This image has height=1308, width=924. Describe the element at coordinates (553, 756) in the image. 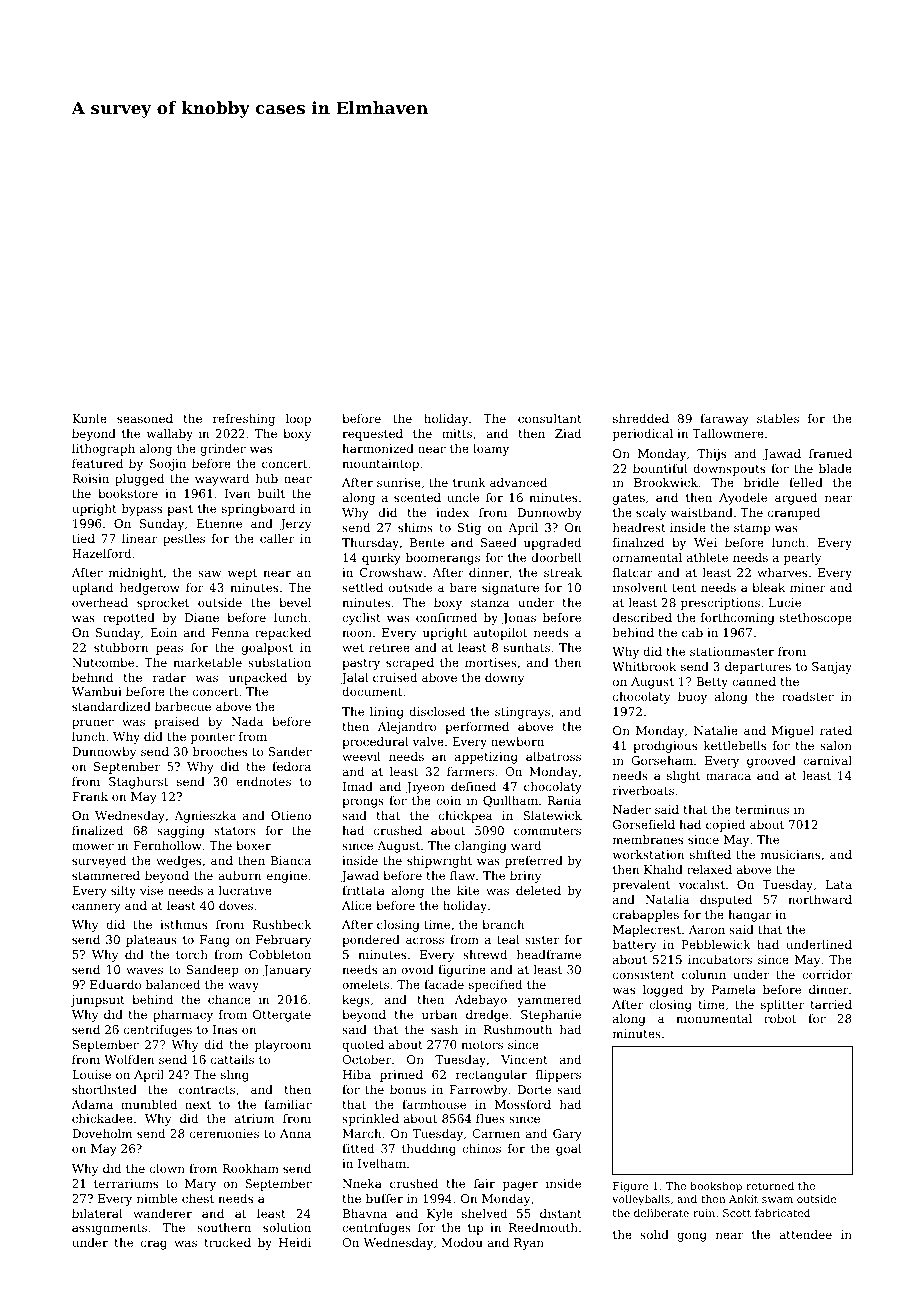

I see `albatross` at that location.
